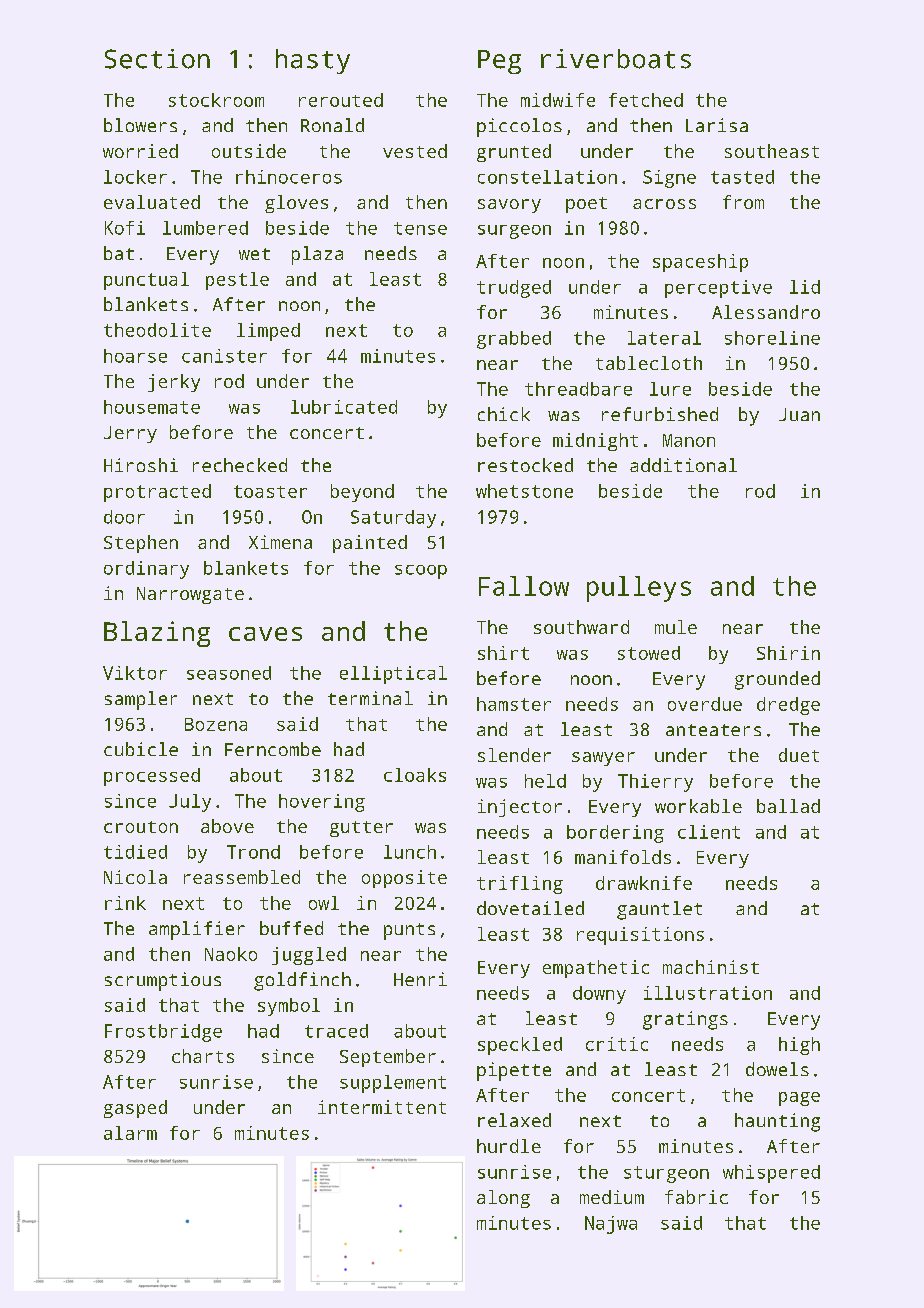 The height and width of the image is (1308, 924). I want to click on ordinary, so click(146, 570).
